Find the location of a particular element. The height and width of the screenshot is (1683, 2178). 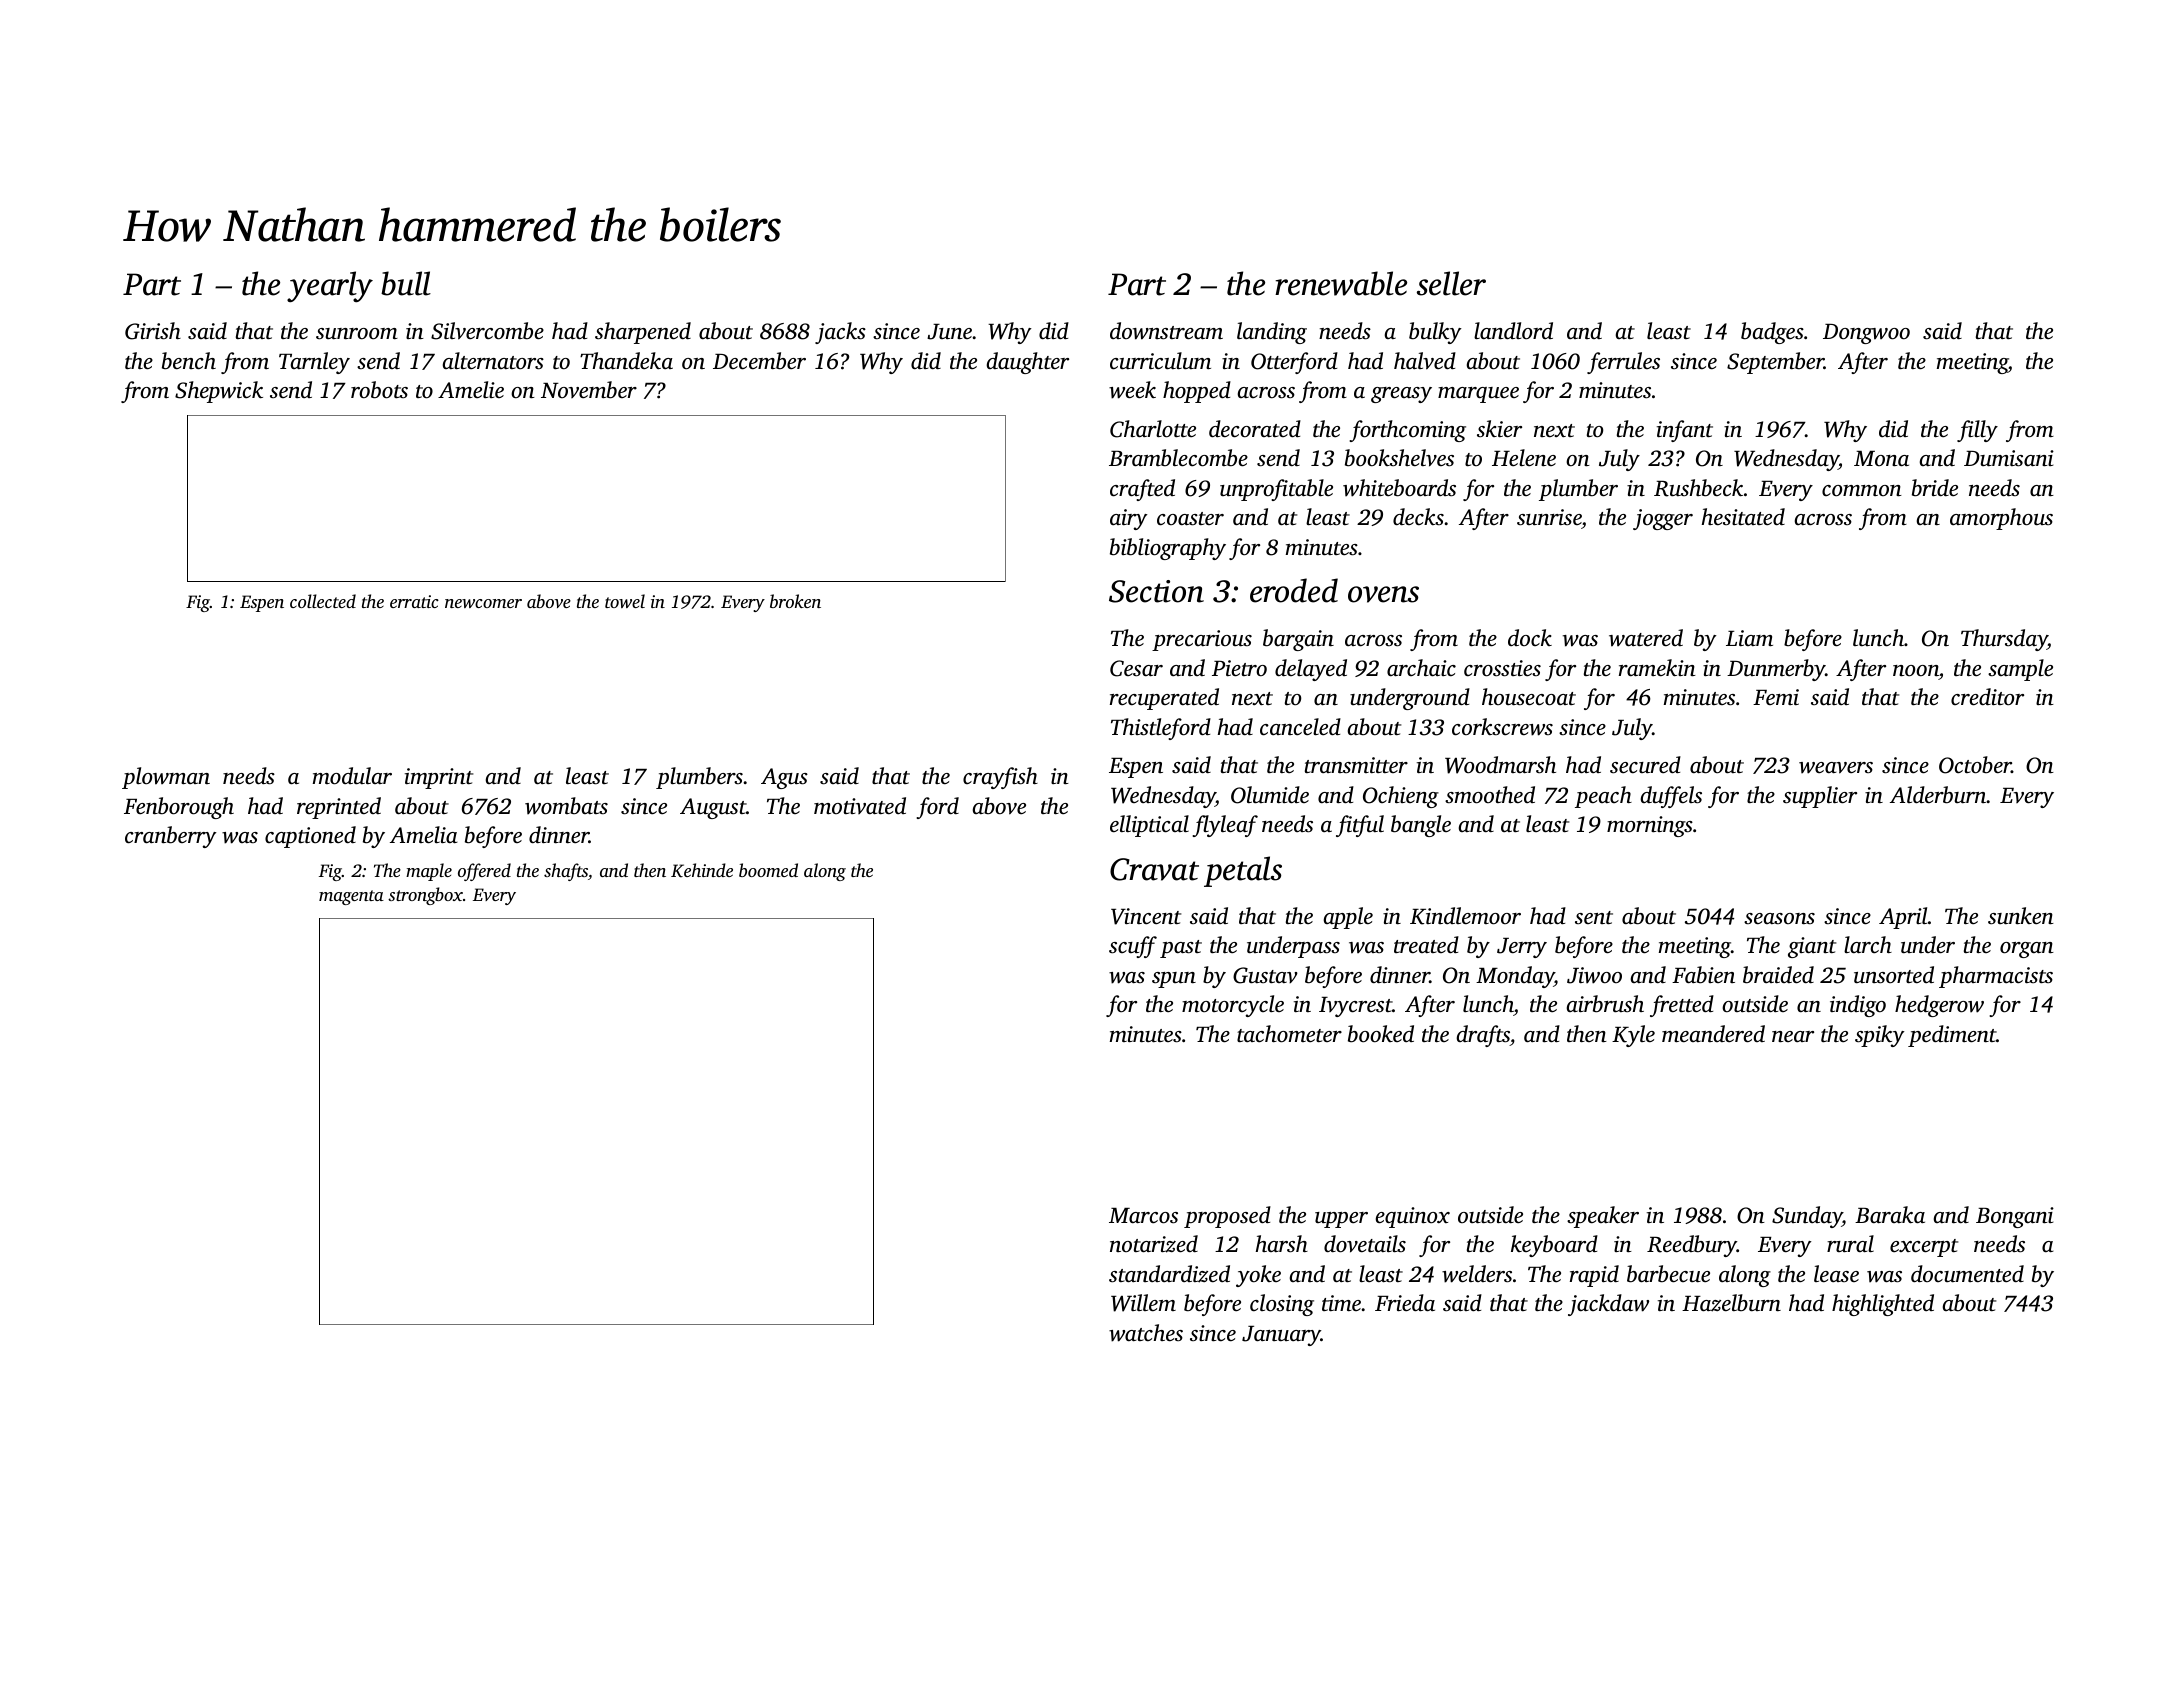

erratic is located at coordinates (414, 601).
